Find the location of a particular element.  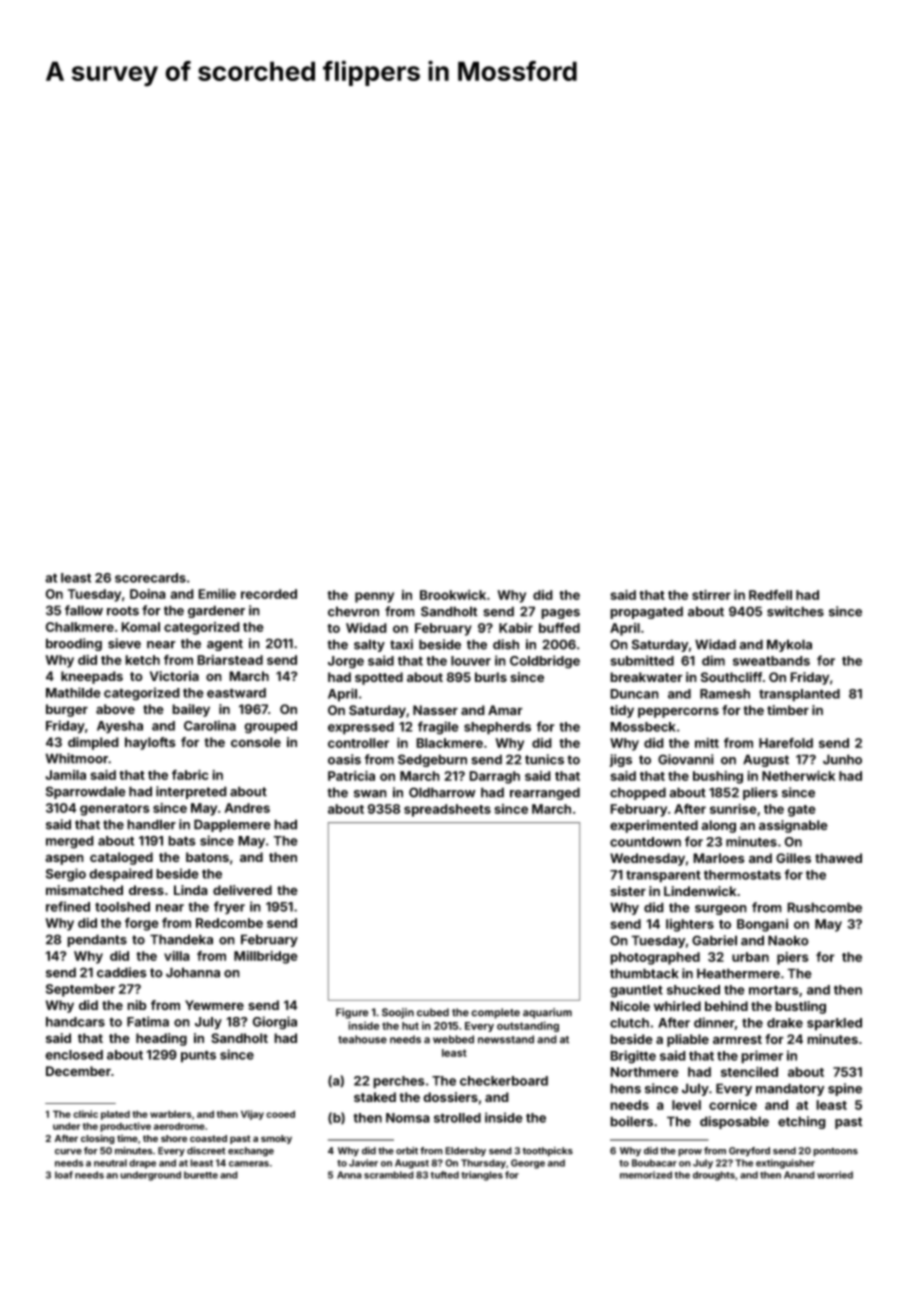

scorecards is located at coordinates (150, 578).
